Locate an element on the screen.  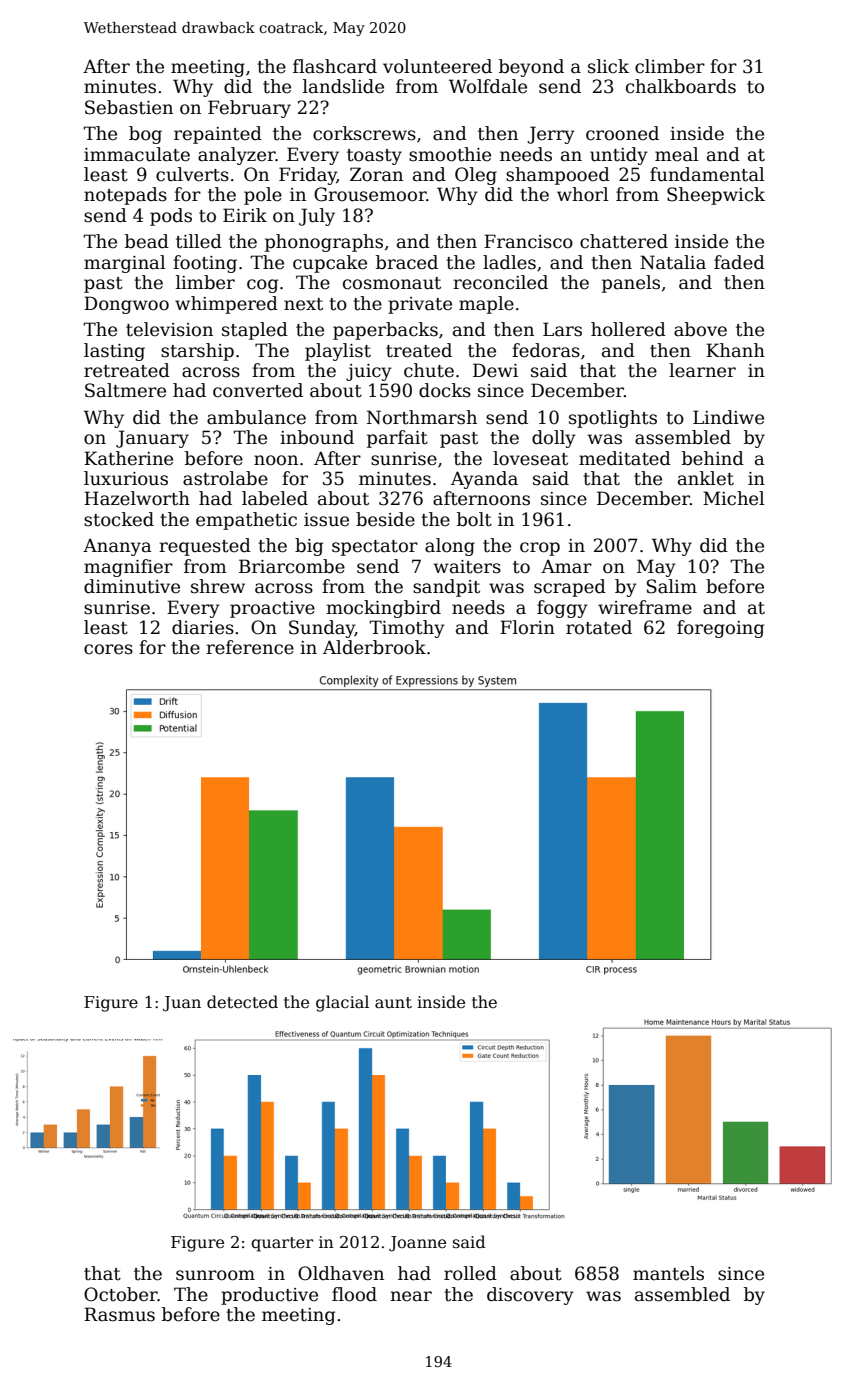
slick is located at coordinates (608, 66).
